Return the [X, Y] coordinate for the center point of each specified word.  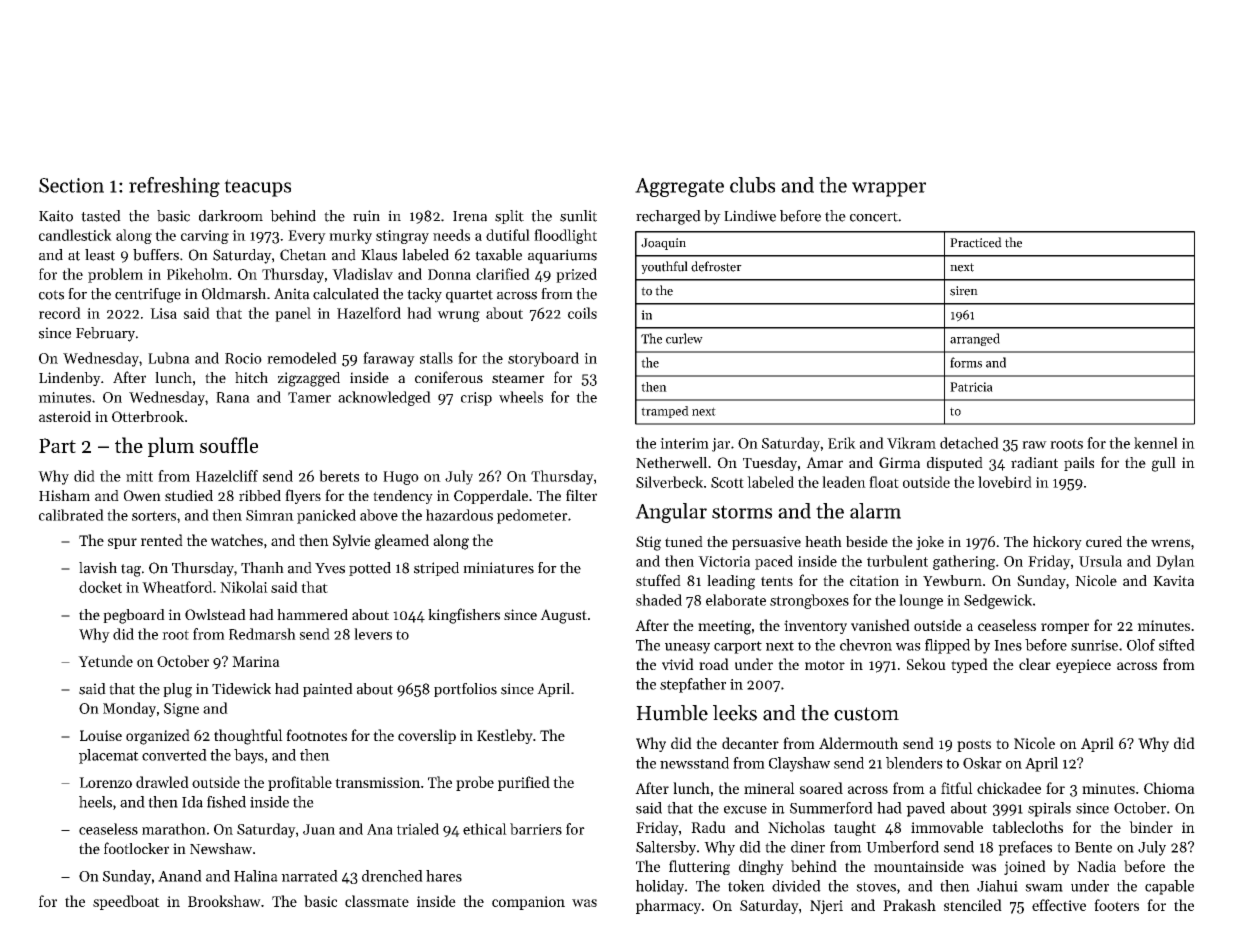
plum [171, 447]
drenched [392, 876]
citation [874, 580]
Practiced [976, 242]
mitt [139, 476]
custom [866, 714]
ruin [366, 216]
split [509, 217]
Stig [648, 543]
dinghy [761, 867]
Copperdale [491, 497]
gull [1164, 464]
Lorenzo [105, 782]
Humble [672, 713]
